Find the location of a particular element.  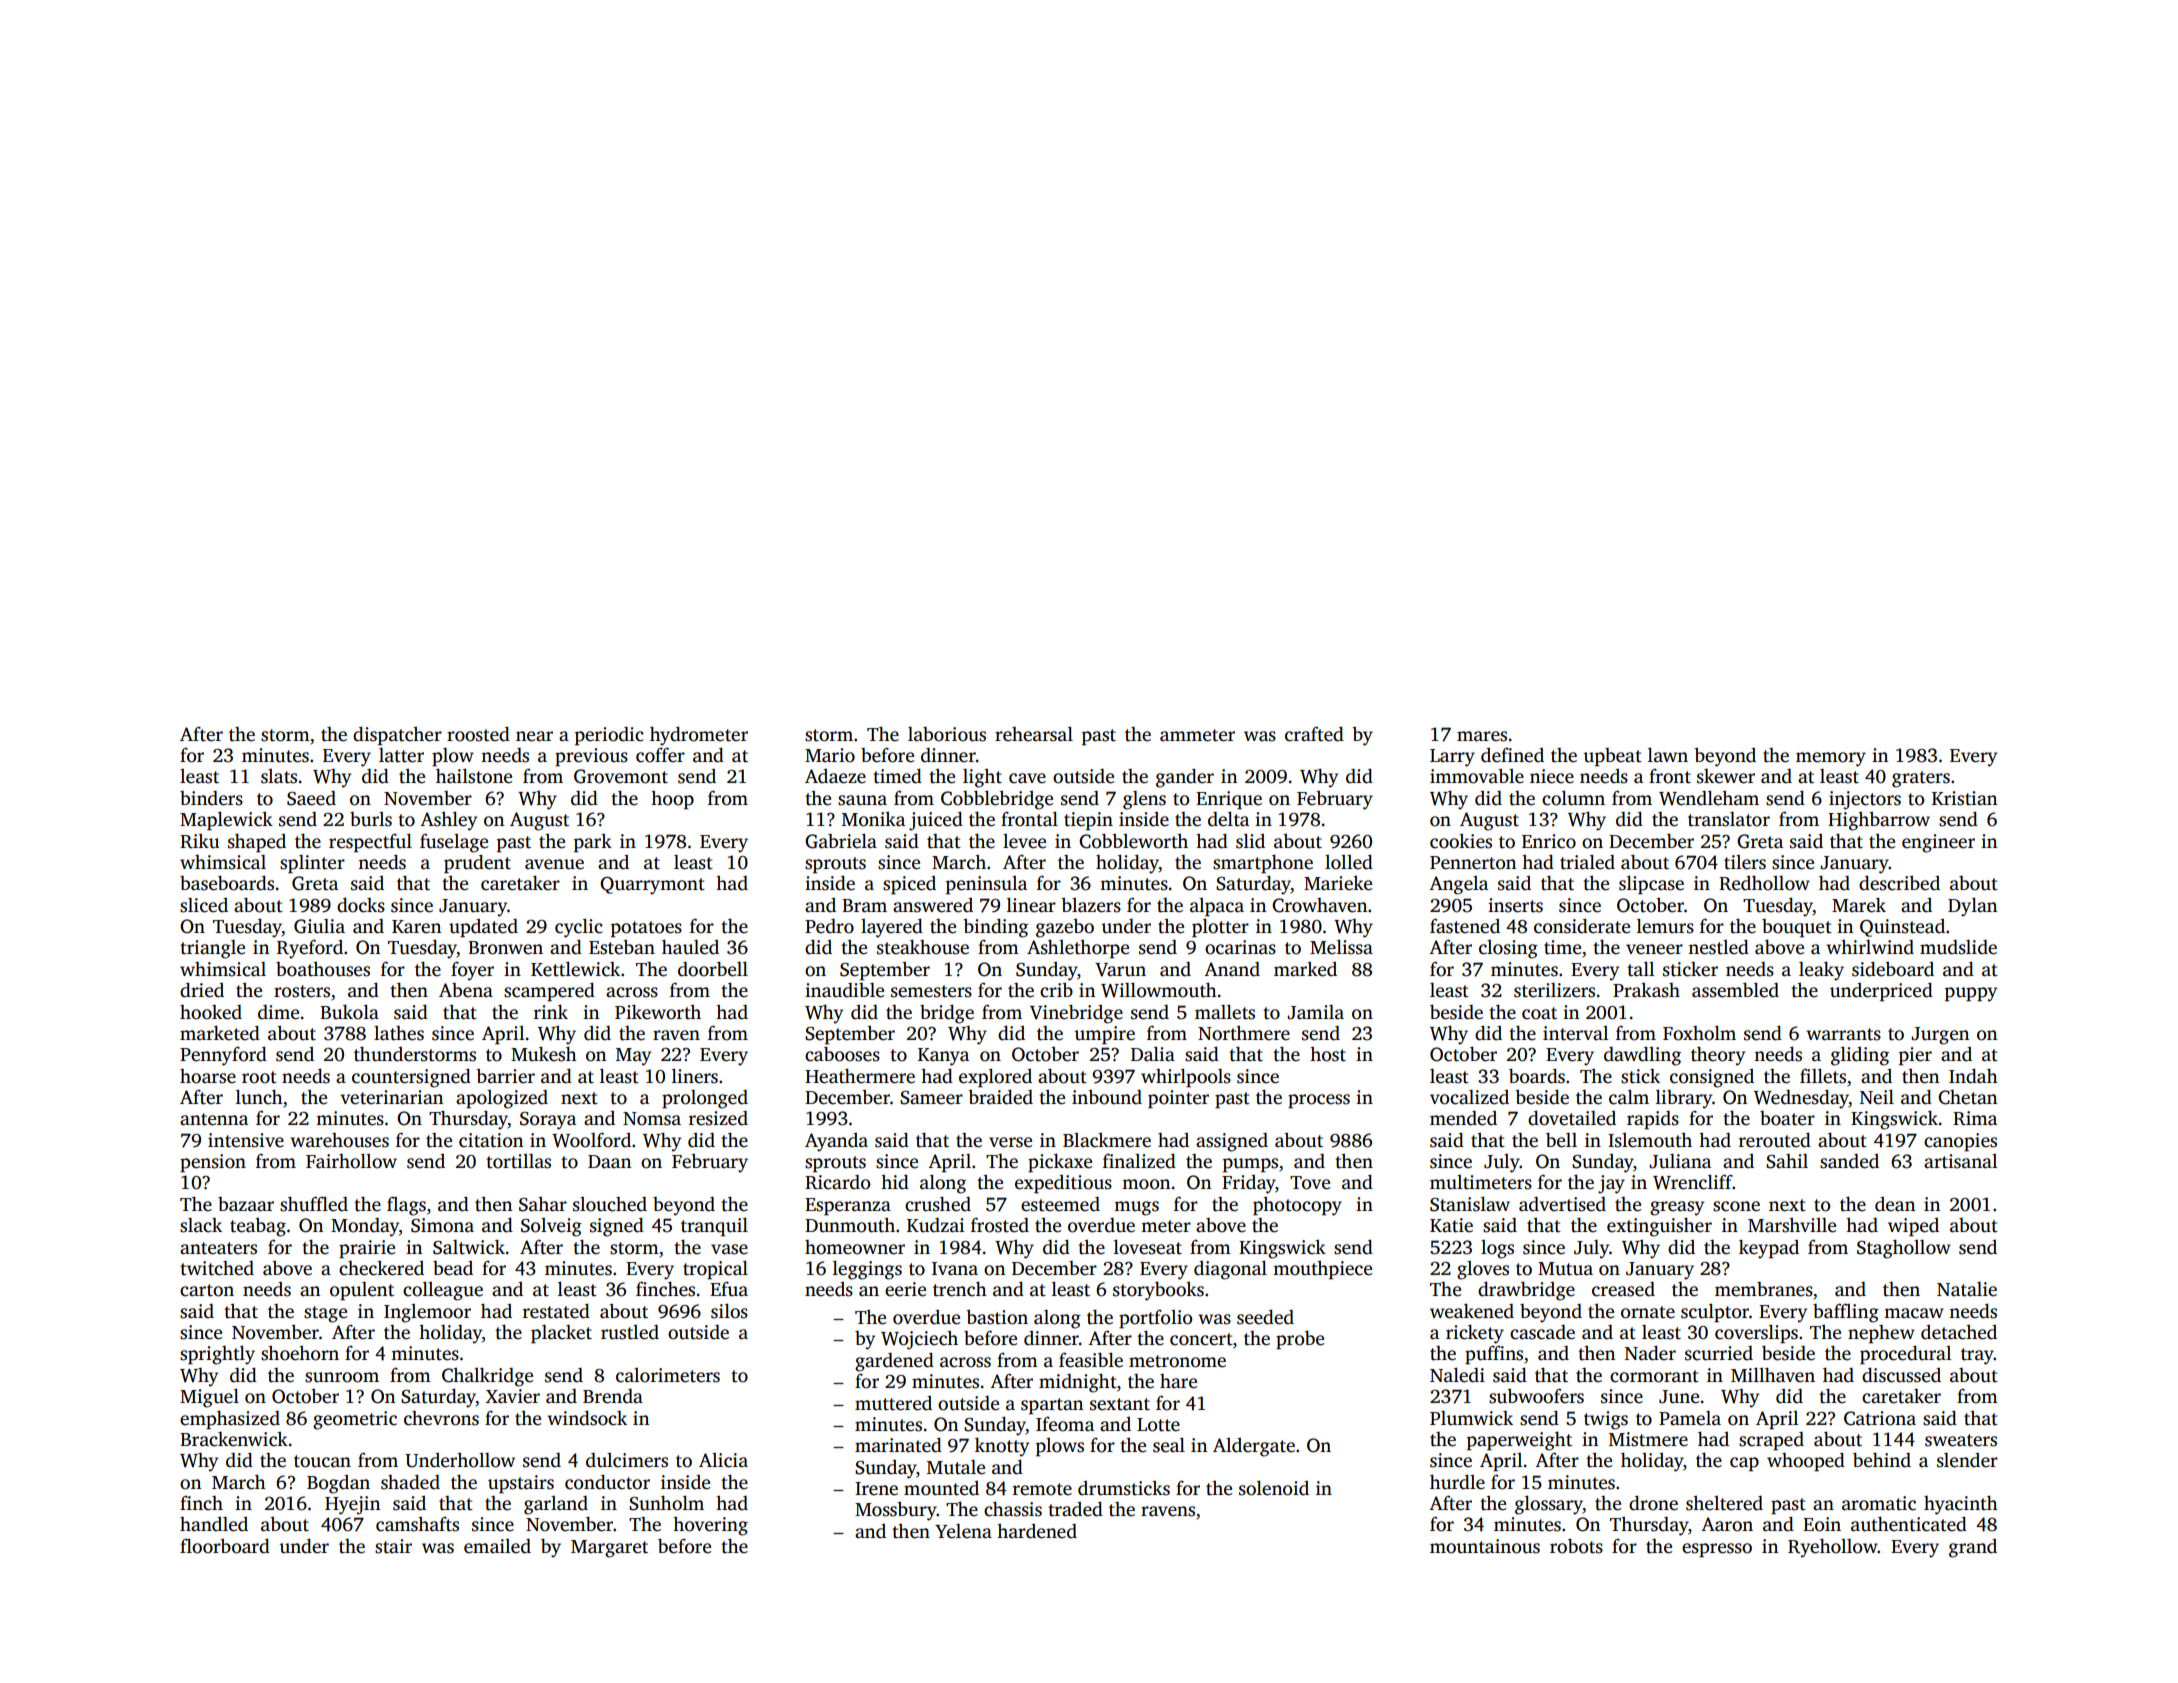

conductor is located at coordinates (607, 1482).
